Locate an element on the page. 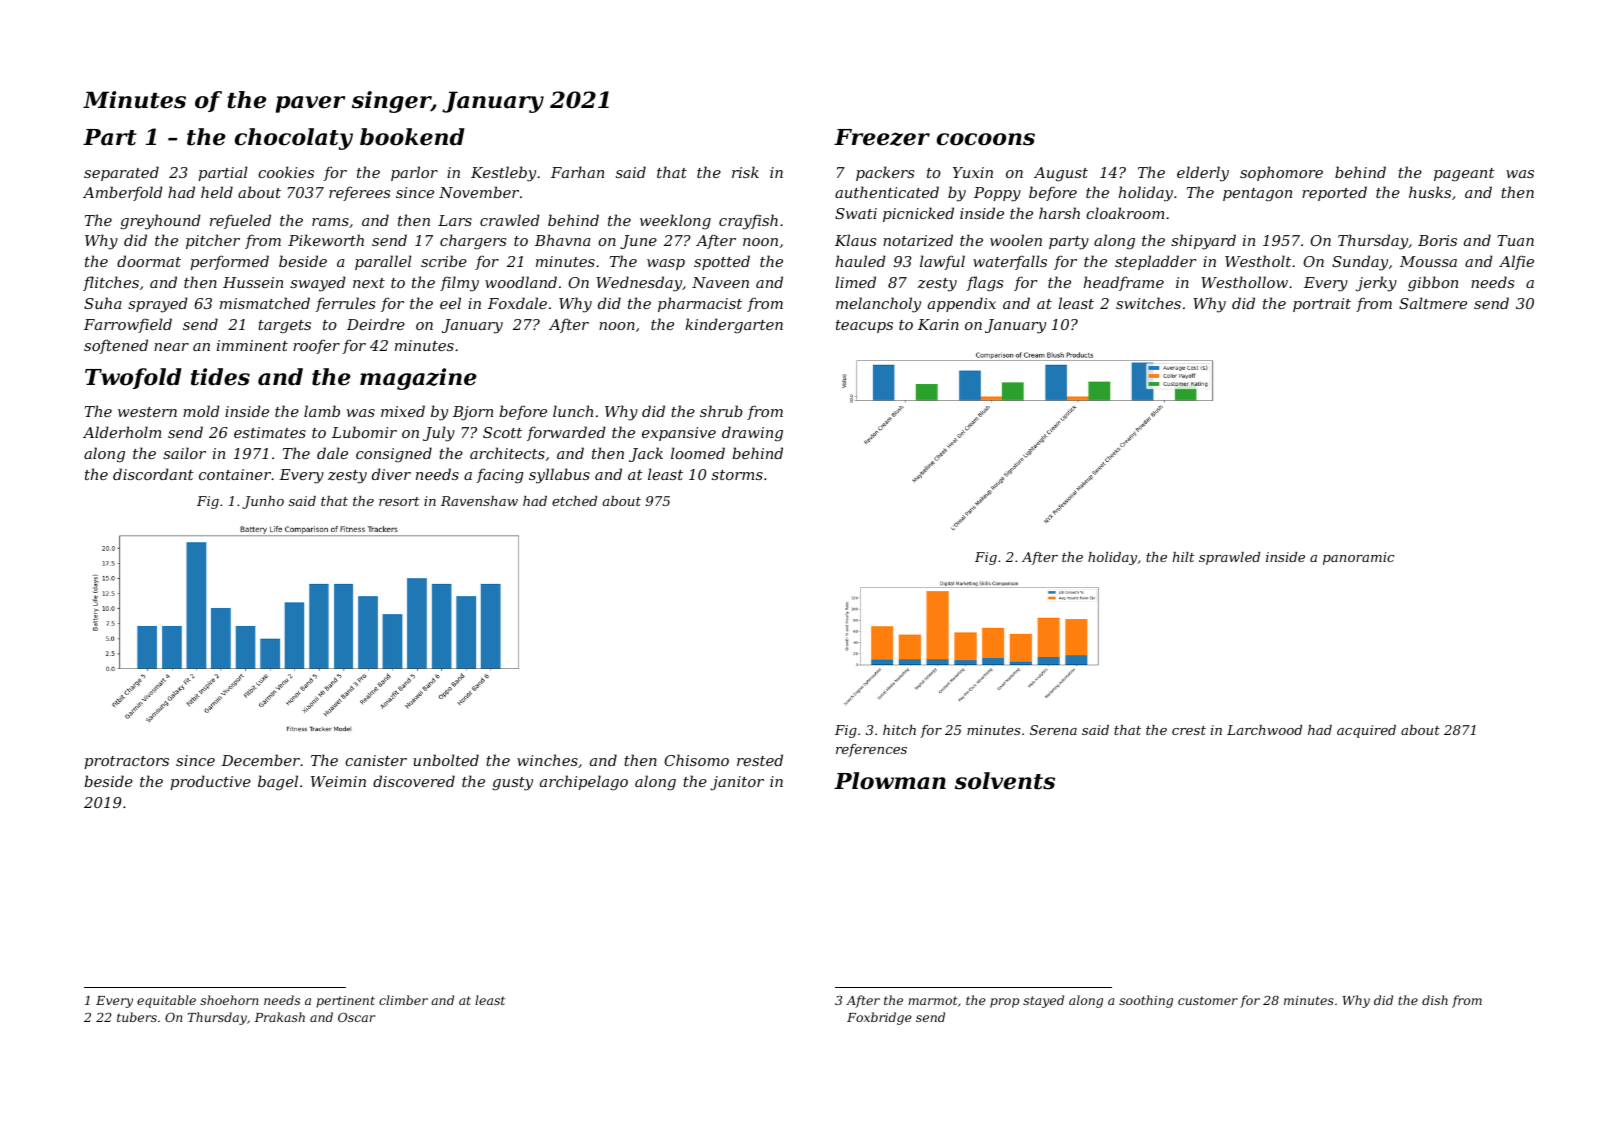 The width and height of the document is (1619, 1145). tubers is located at coordinates (137, 1017).
